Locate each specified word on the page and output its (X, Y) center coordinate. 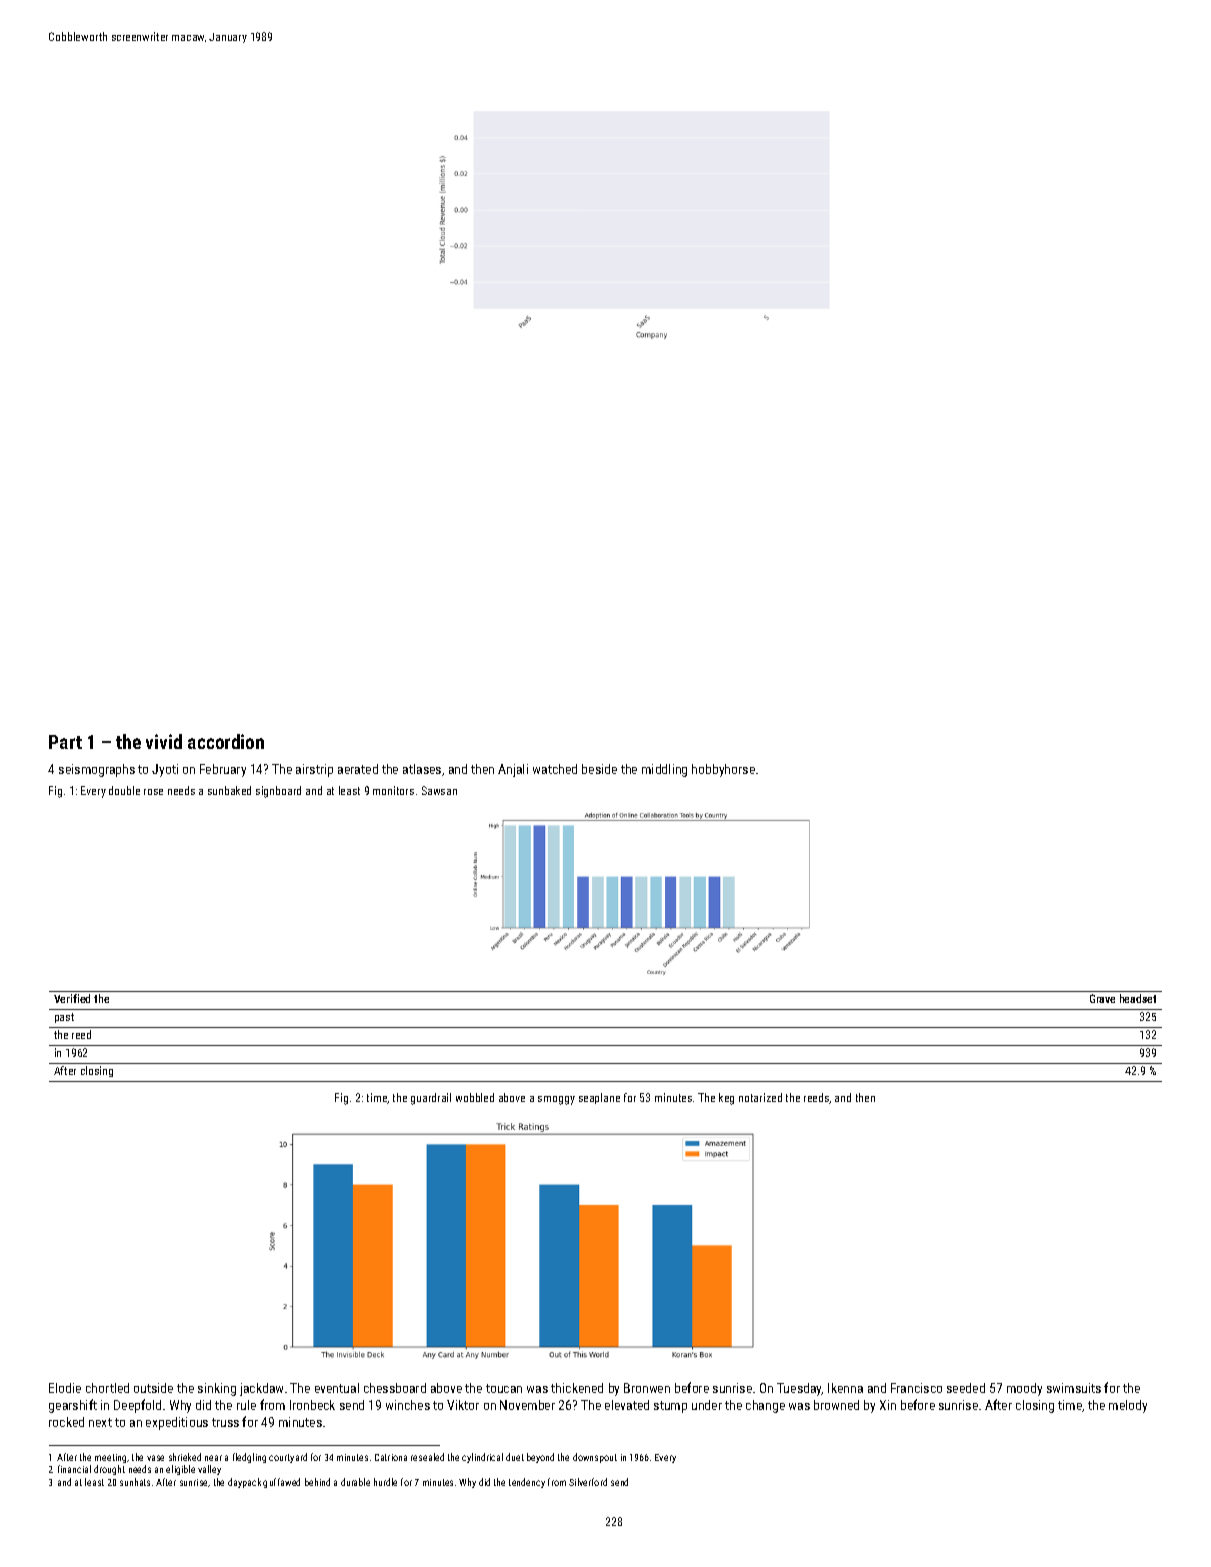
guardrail (431, 1099)
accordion (226, 741)
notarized (760, 1097)
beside (599, 769)
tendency (527, 1483)
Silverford (588, 1482)
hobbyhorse (723, 770)
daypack (244, 1483)
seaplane (599, 1098)
